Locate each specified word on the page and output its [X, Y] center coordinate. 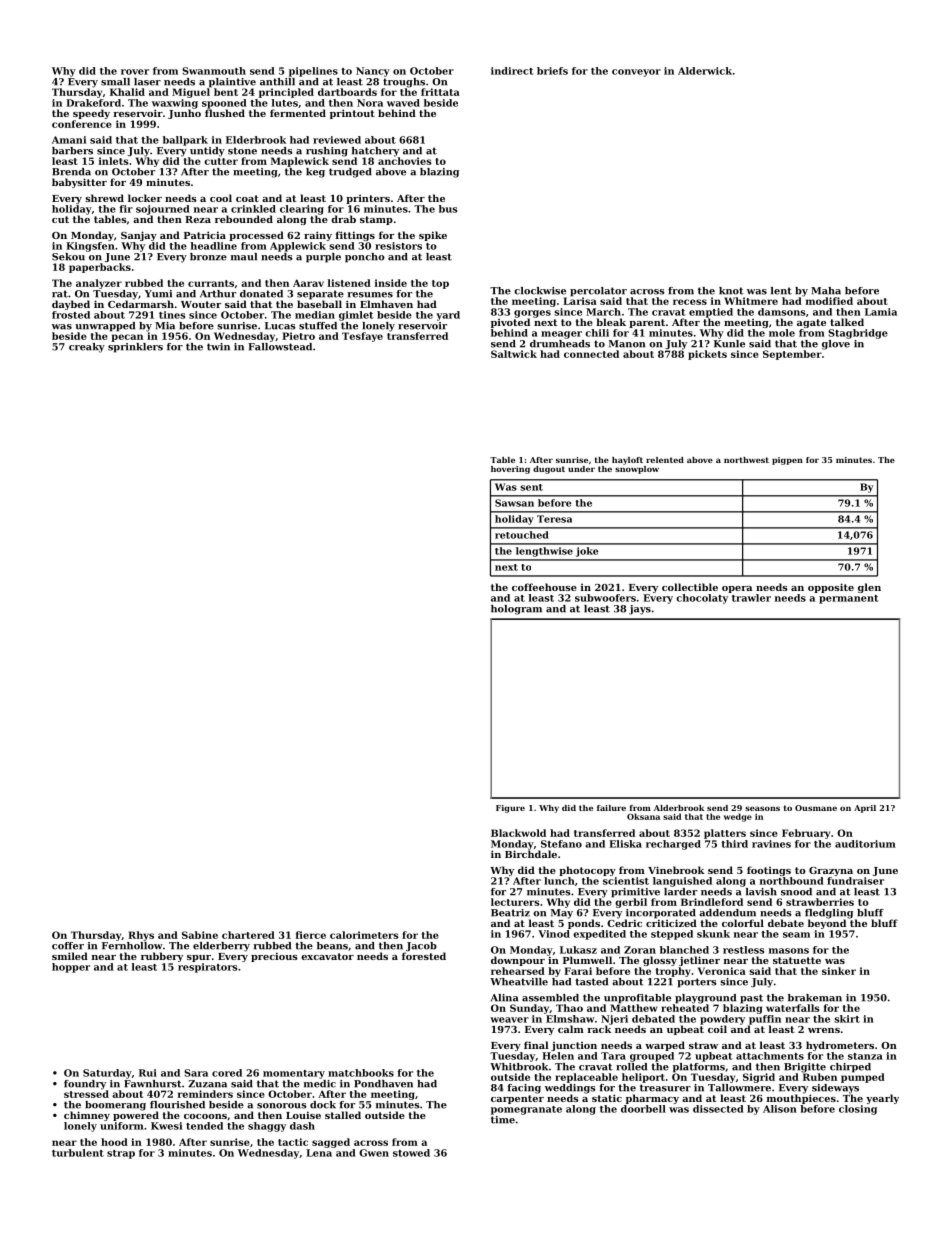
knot [731, 291]
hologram [516, 610]
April [865, 809]
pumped [863, 1078]
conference [82, 124]
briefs [552, 71]
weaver [509, 1020]
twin [218, 347]
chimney [87, 1116]
